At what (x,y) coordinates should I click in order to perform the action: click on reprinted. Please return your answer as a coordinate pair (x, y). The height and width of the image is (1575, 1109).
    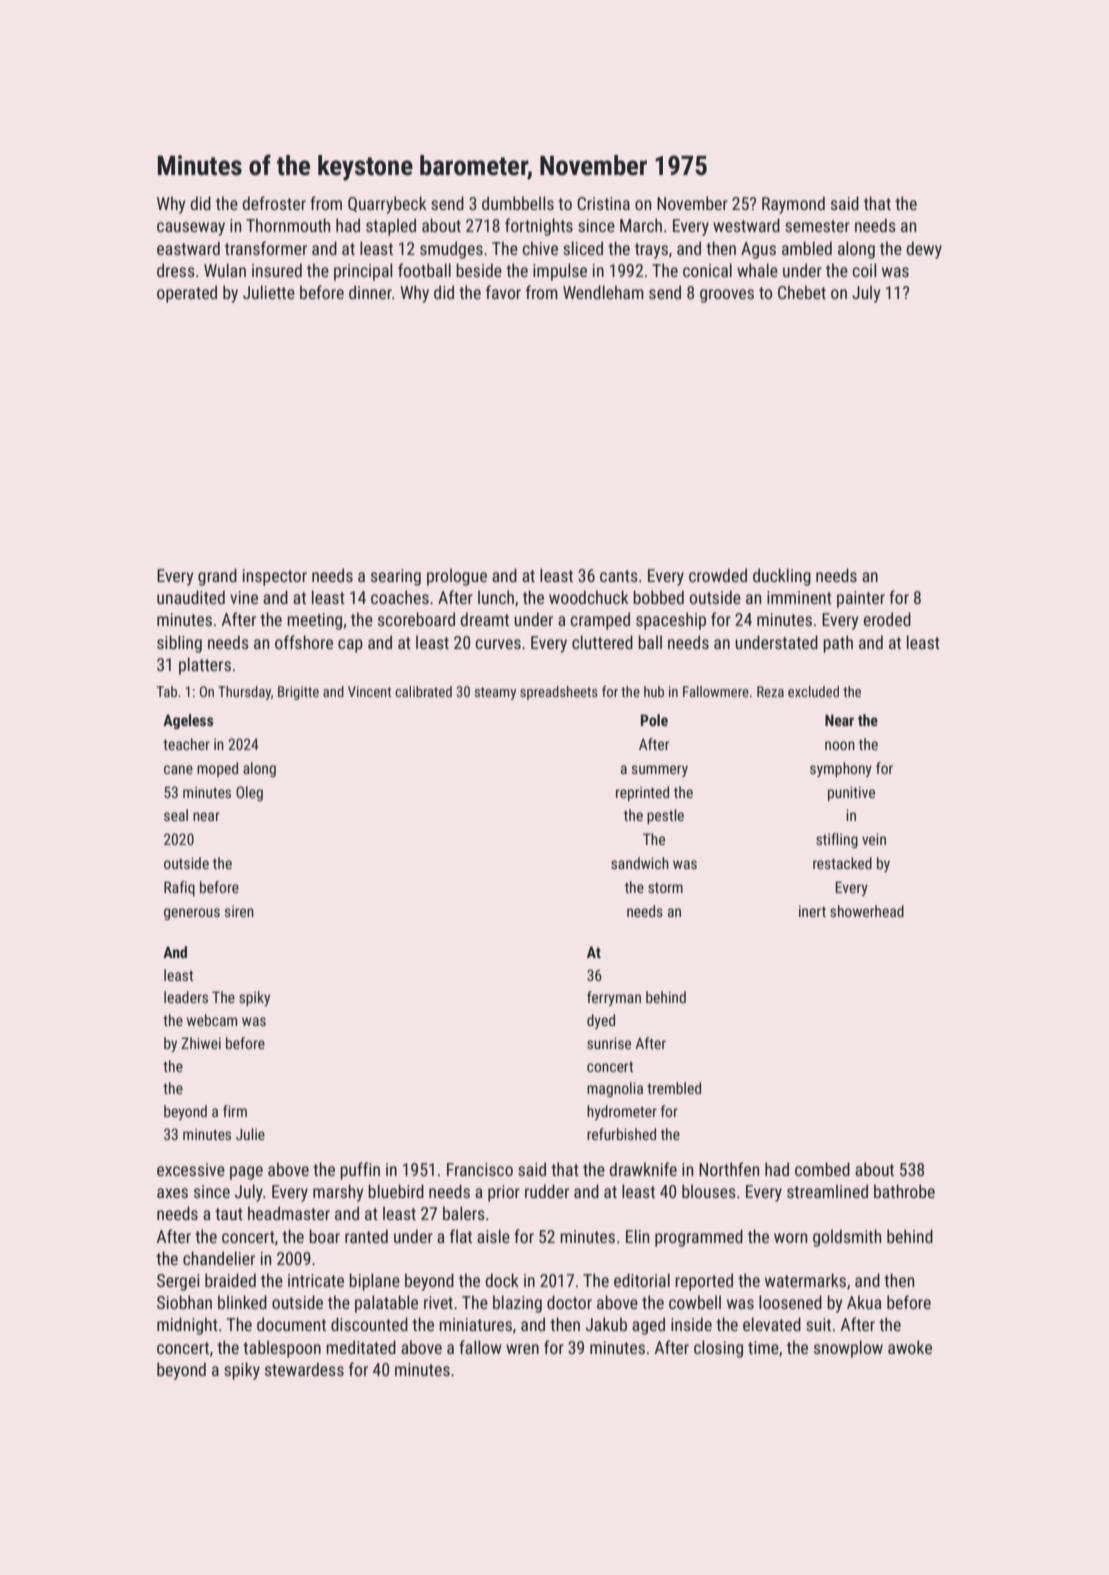
    Looking at the image, I should click on (642, 793).
